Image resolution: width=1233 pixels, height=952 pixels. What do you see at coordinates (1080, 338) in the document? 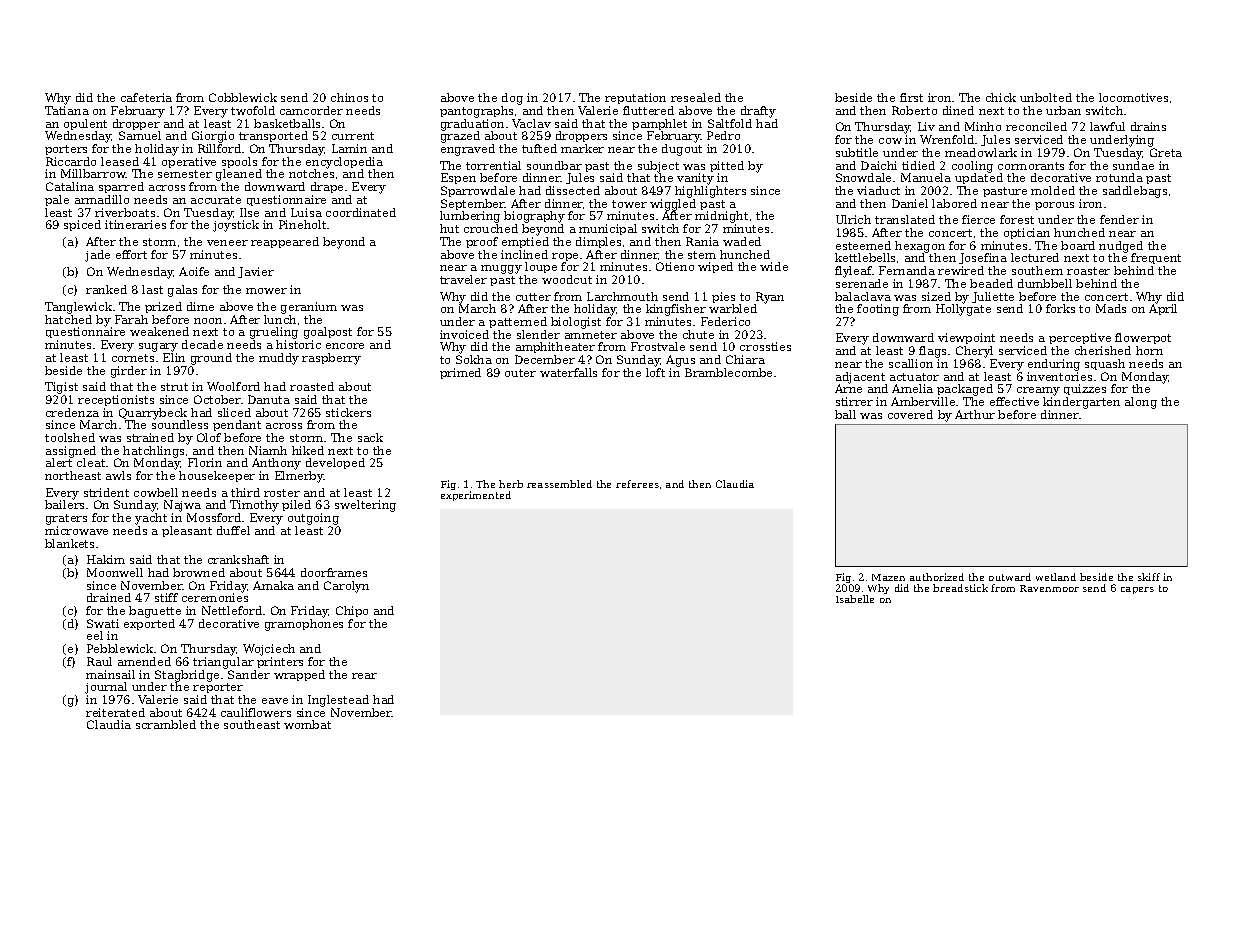
I see `perceptive` at bounding box center [1080, 338].
